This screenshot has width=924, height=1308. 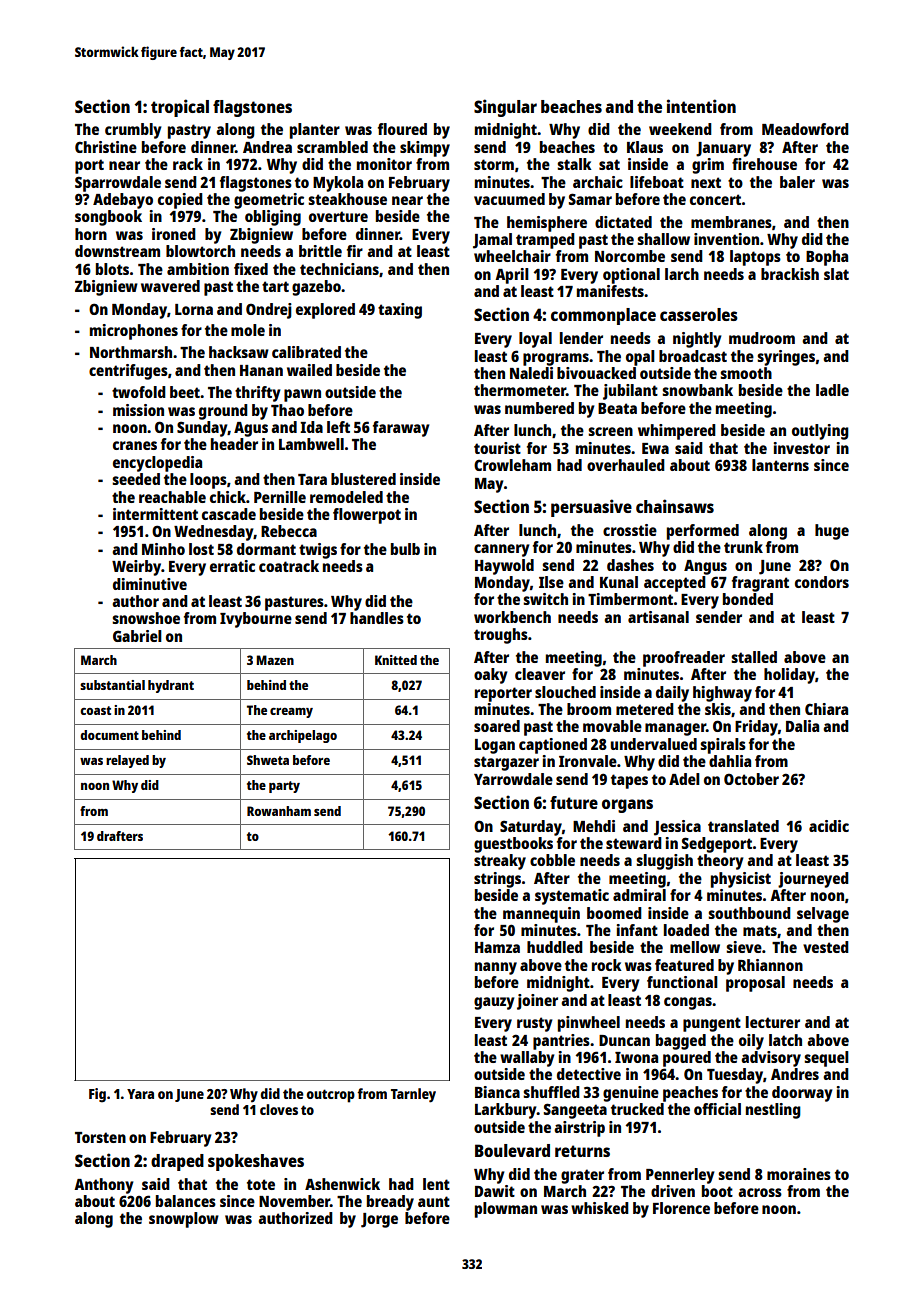 What do you see at coordinates (95, 710) in the screenshot?
I see `coast` at bounding box center [95, 710].
